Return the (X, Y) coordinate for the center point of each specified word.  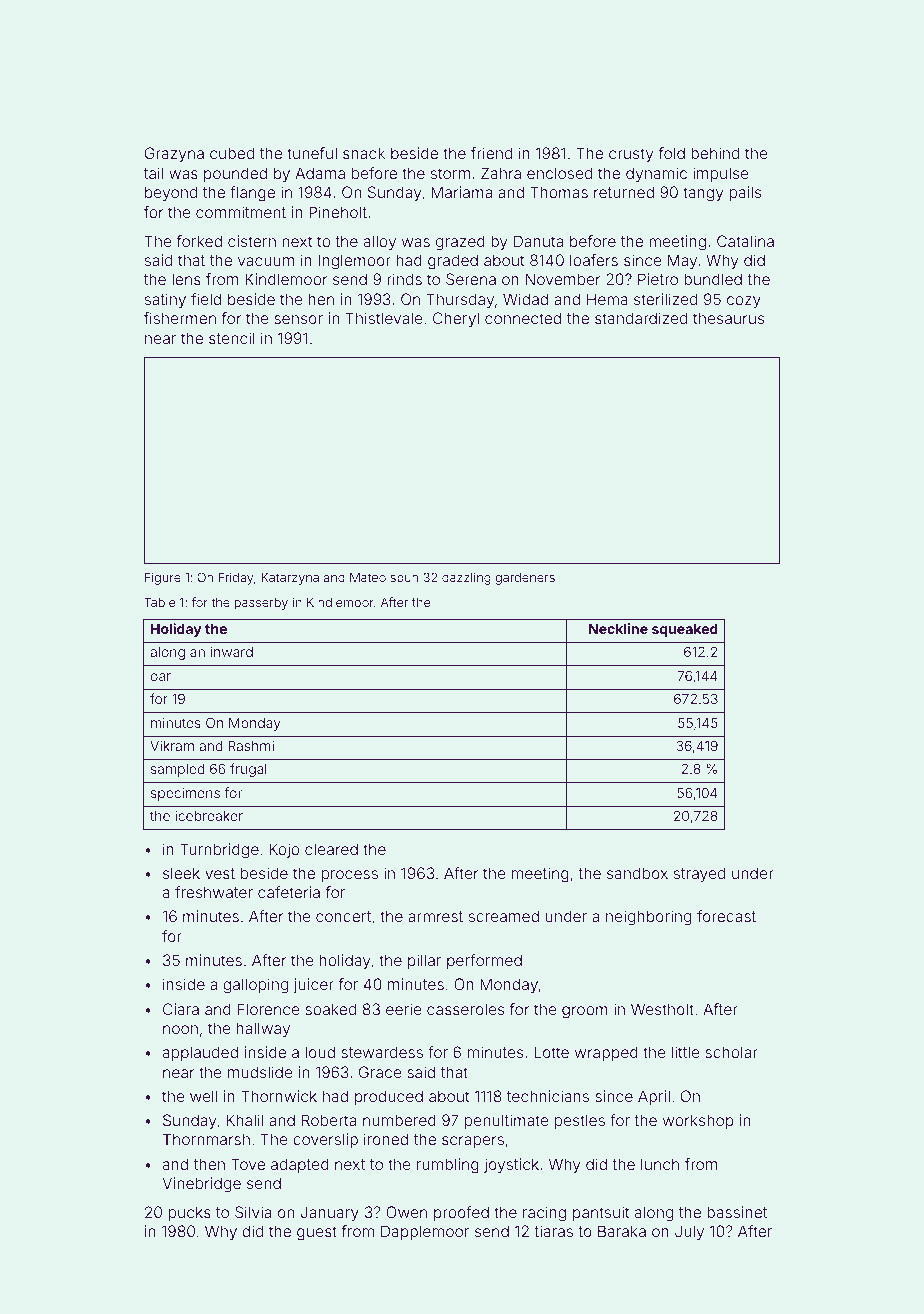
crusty (631, 155)
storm (450, 173)
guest (317, 1233)
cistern (252, 241)
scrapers (473, 1142)
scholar (731, 1052)
